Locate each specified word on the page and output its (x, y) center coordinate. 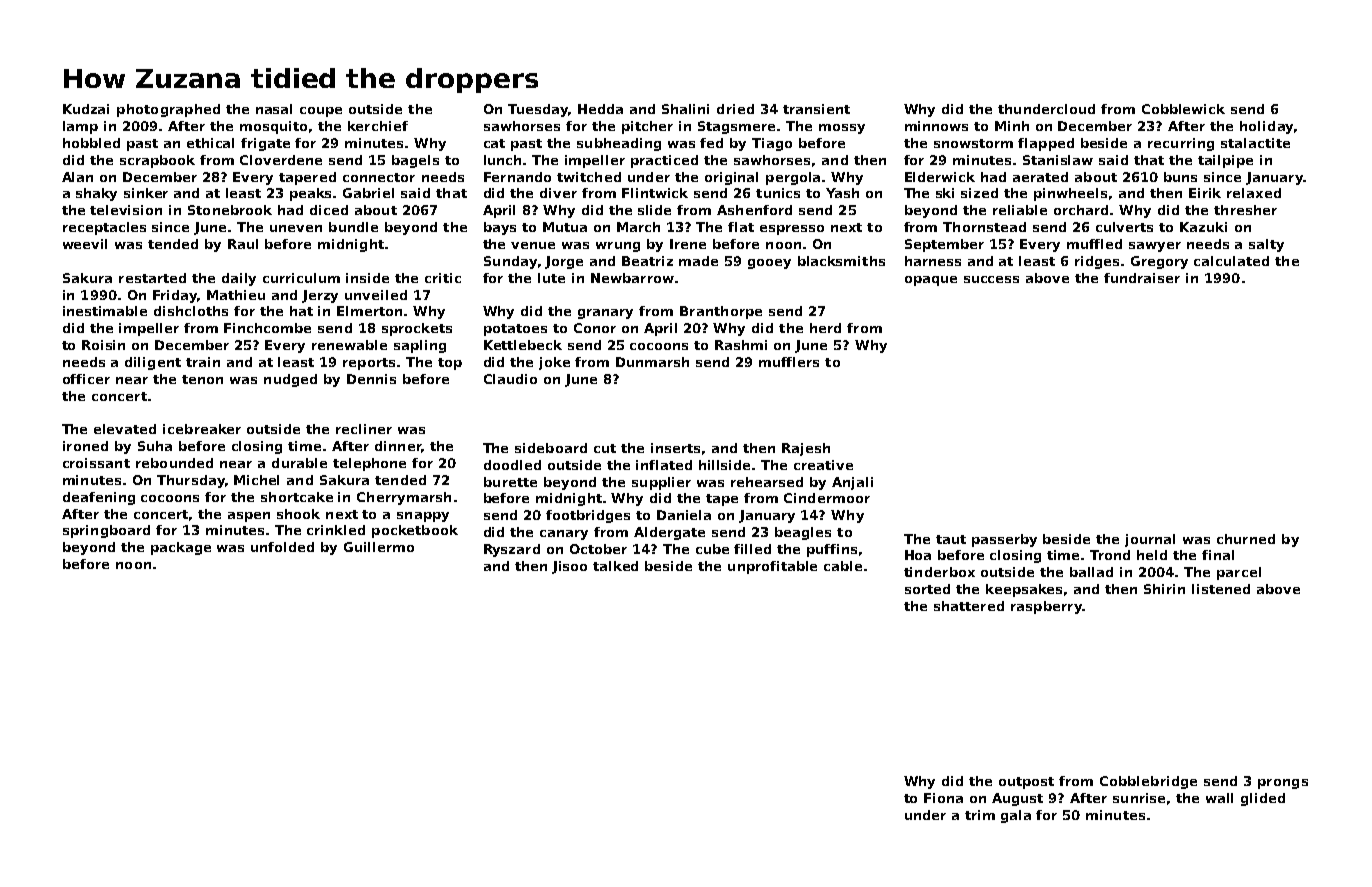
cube (712, 549)
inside (367, 278)
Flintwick (655, 193)
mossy (842, 129)
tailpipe (1225, 161)
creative (823, 465)
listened (1221, 589)
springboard (106, 531)
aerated (1040, 177)
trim (980, 815)
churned (1246, 539)
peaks (312, 194)
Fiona (943, 798)
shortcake (297, 497)
